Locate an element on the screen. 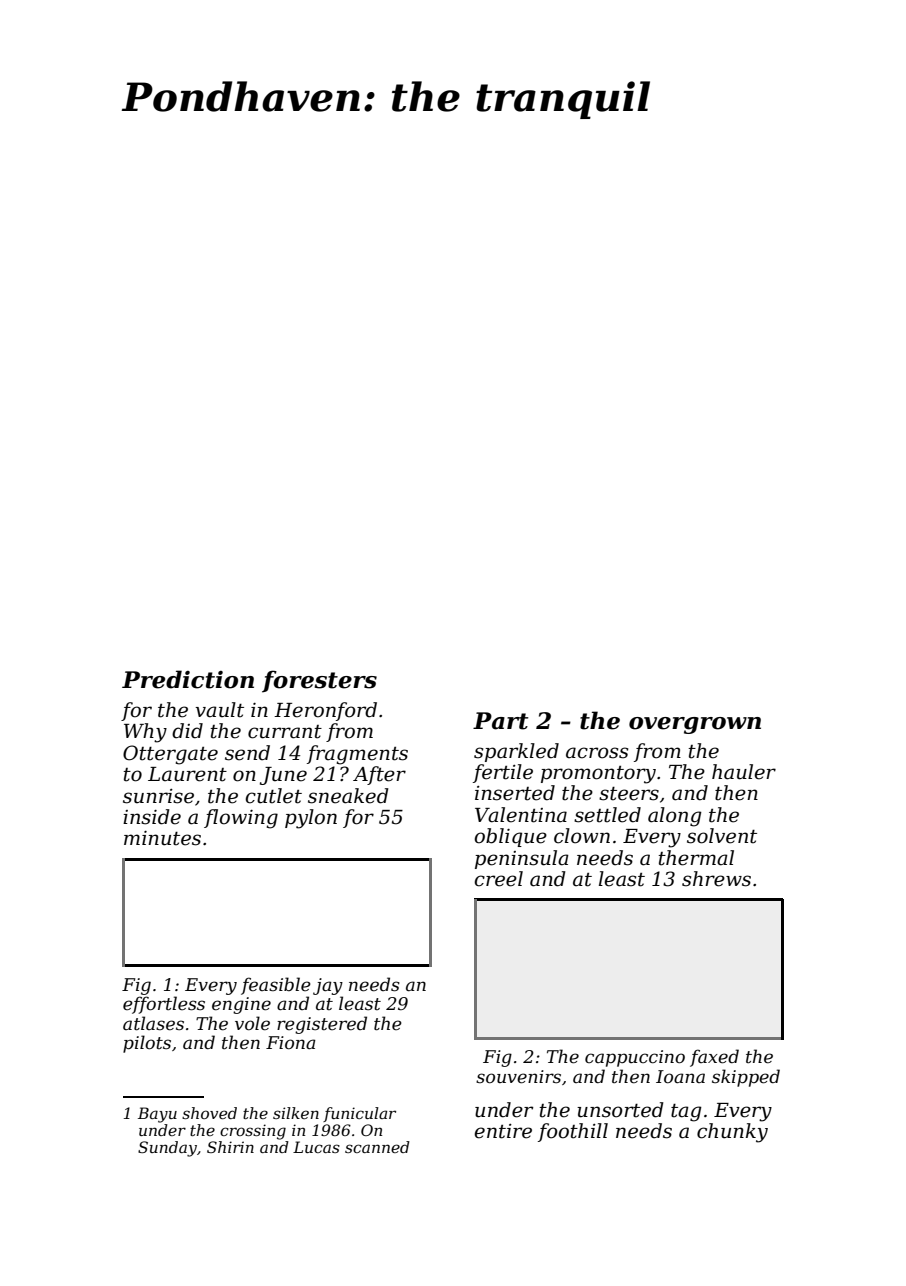 The image size is (906, 1286). promontory is located at coordinates (598, 775).
